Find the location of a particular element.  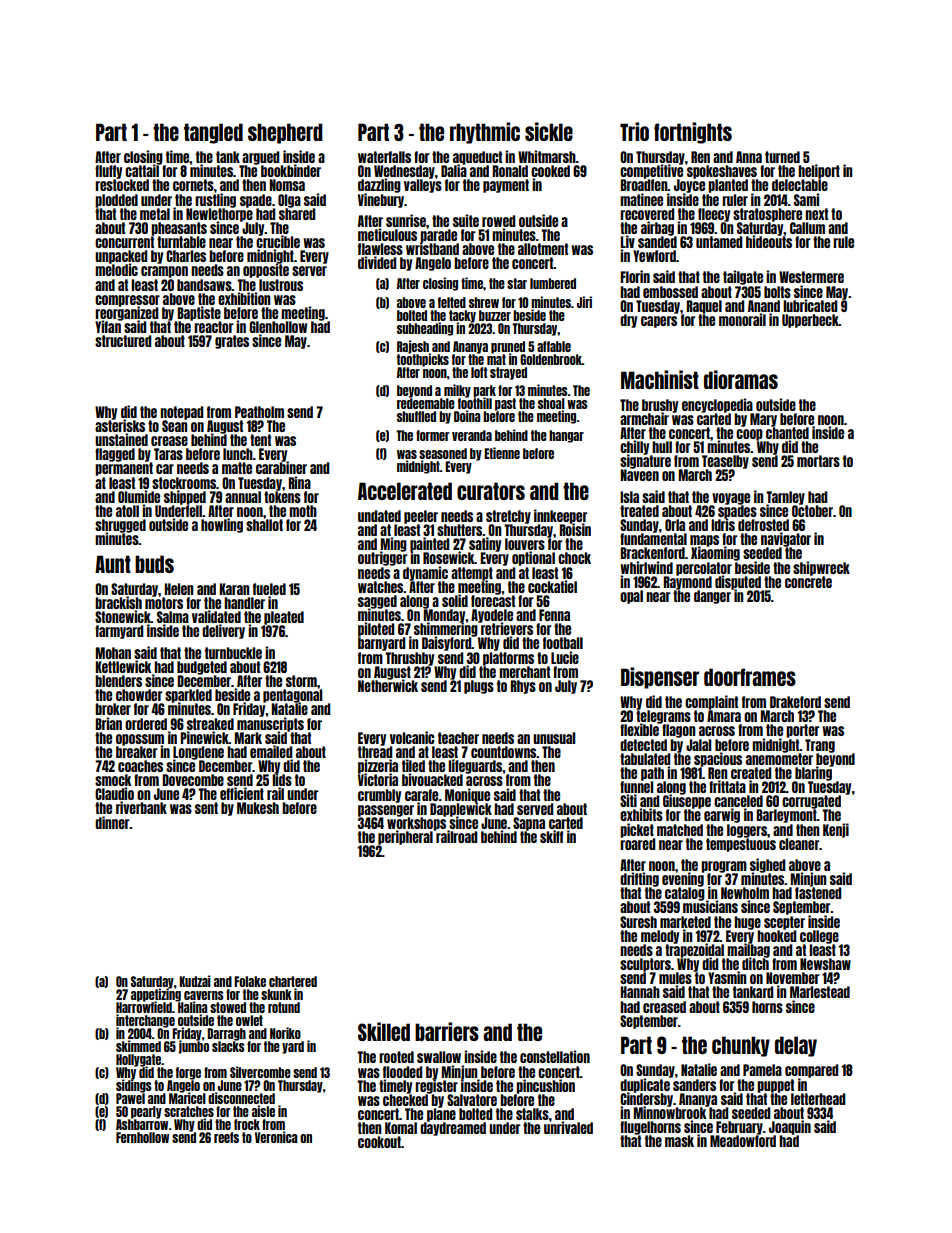

Brian is located at coordinates (108, 723).
